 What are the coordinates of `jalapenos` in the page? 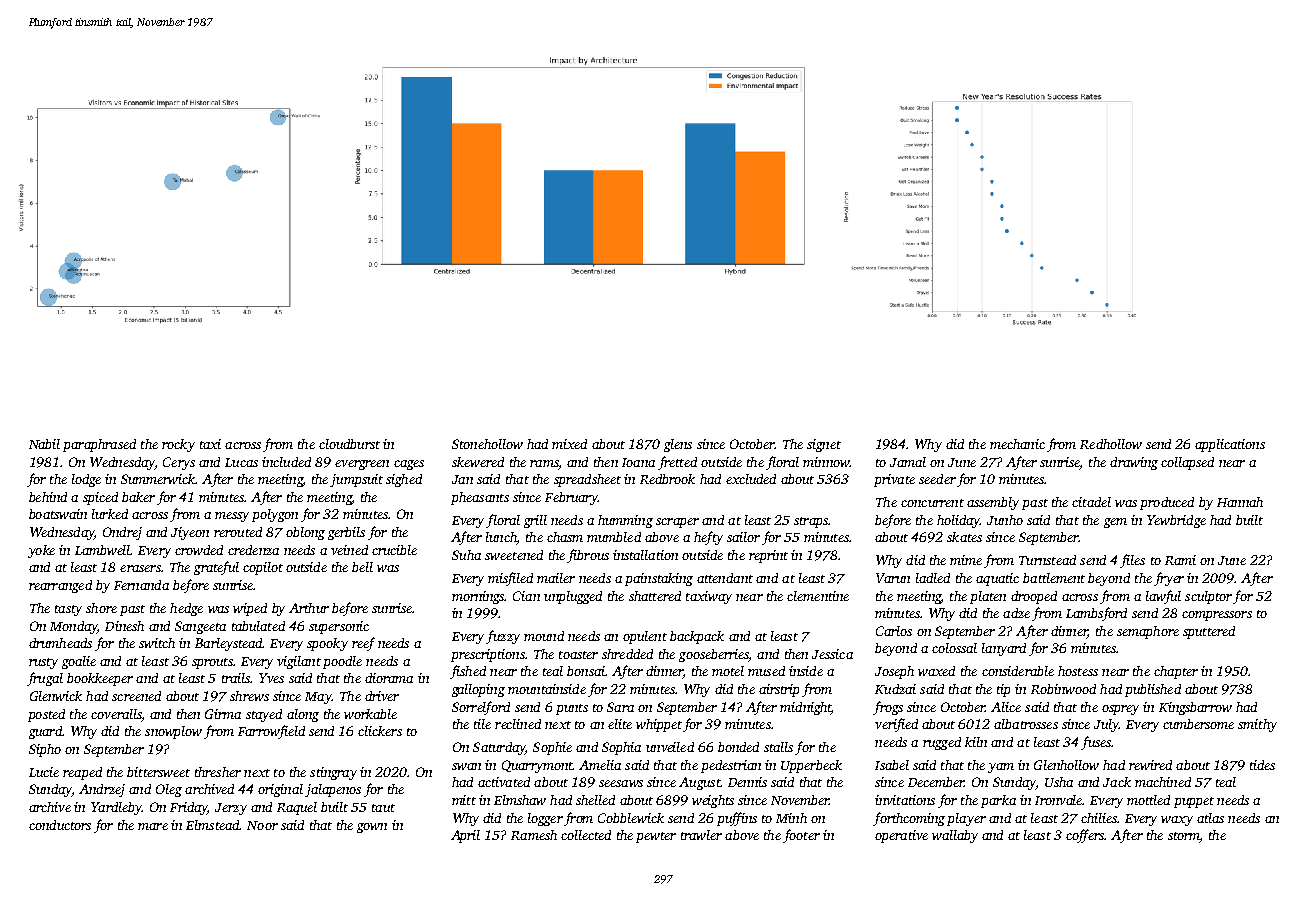 It's located at (333, 790).
